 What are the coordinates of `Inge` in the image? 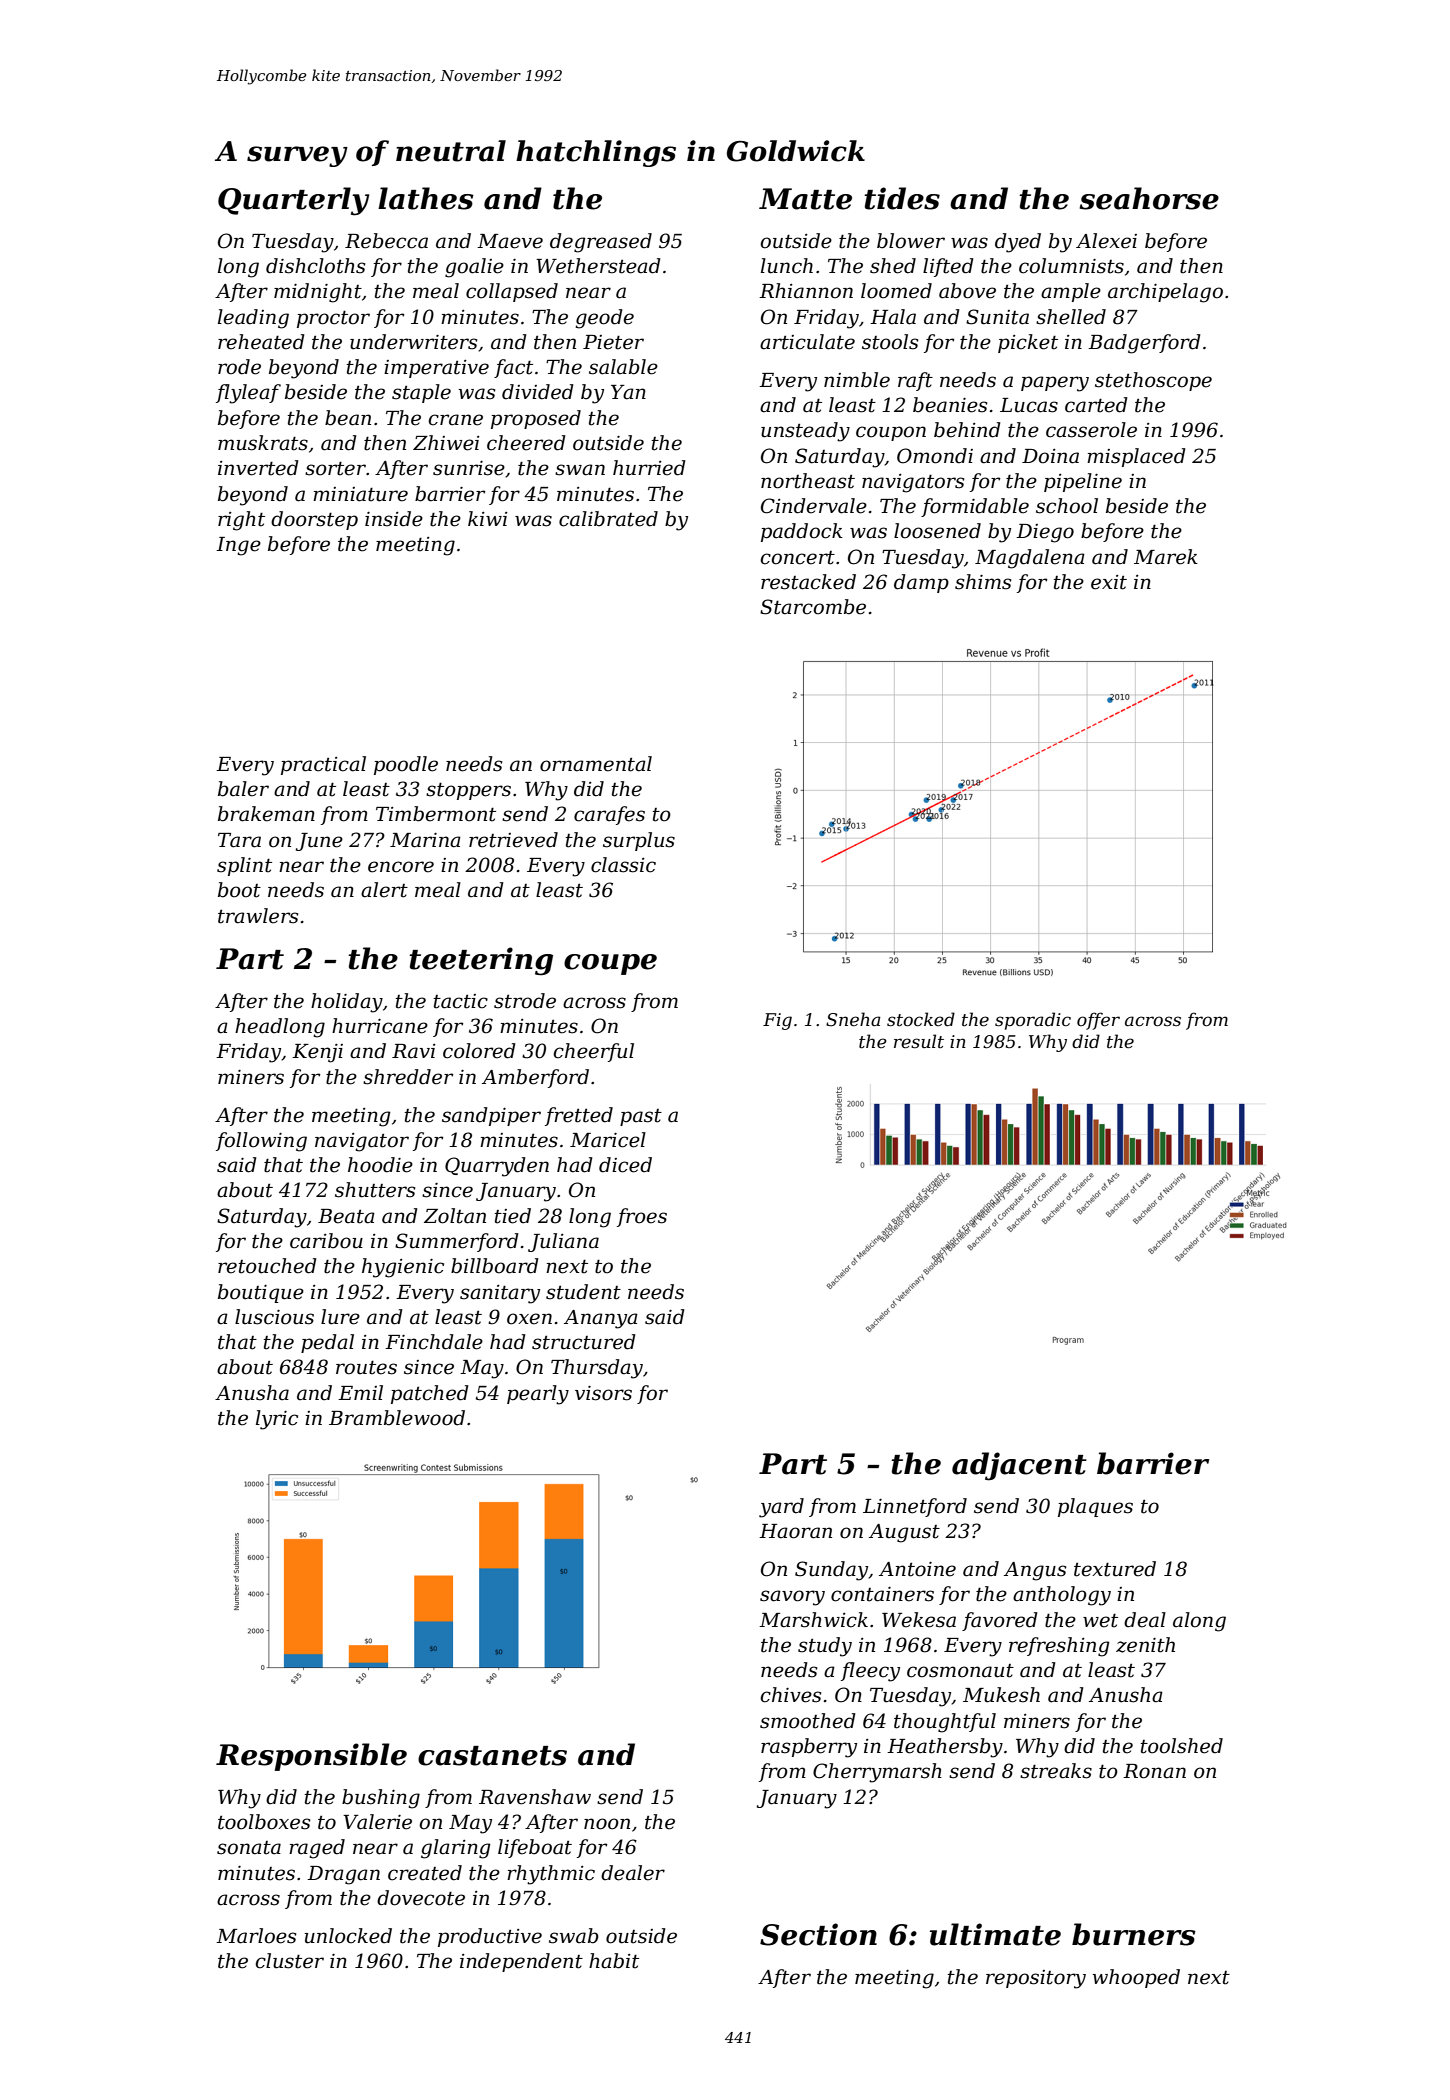 It's located at (238, 546).
